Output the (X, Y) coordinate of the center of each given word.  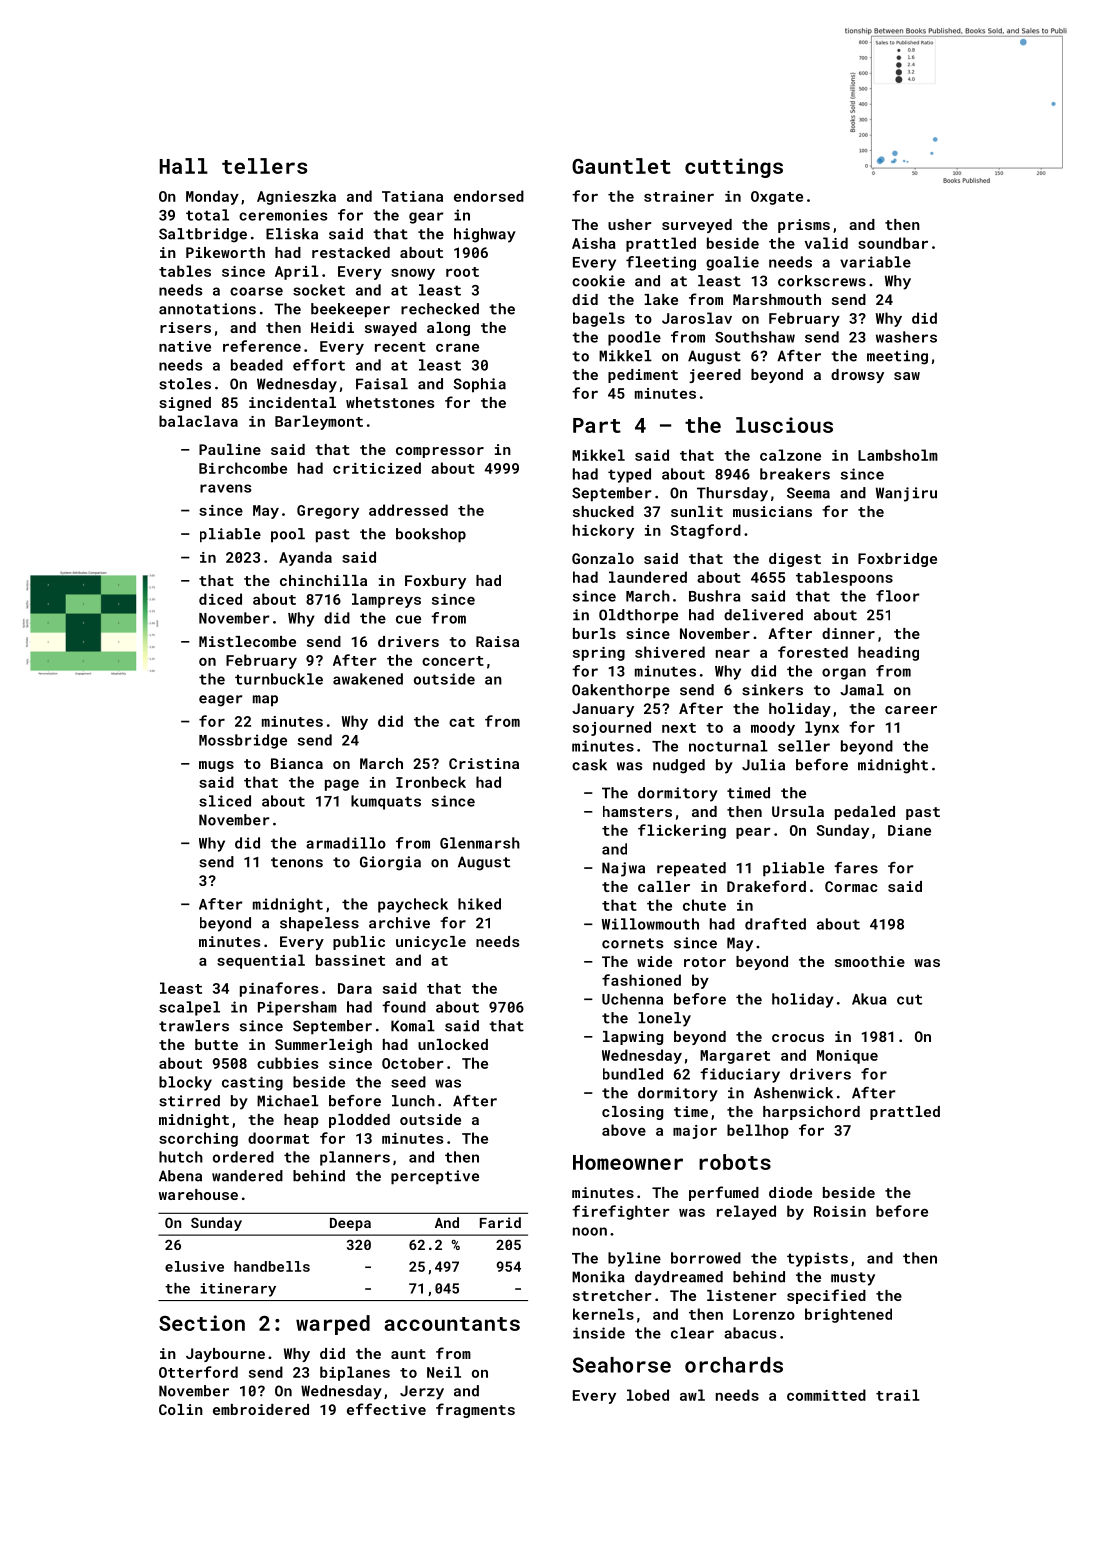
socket (319, 290)
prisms (804, 226)
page (342, 785)
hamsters (637, 811)
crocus (798, 1038)
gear (426, 218)
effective (386, 1409)
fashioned (641, 980)
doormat (278, 1138)
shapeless (319, 924)
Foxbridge (897, 560)
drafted (775, 924)
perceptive (435, 1177)
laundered (648, 577)
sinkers (772, 690)
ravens (226, 488)
